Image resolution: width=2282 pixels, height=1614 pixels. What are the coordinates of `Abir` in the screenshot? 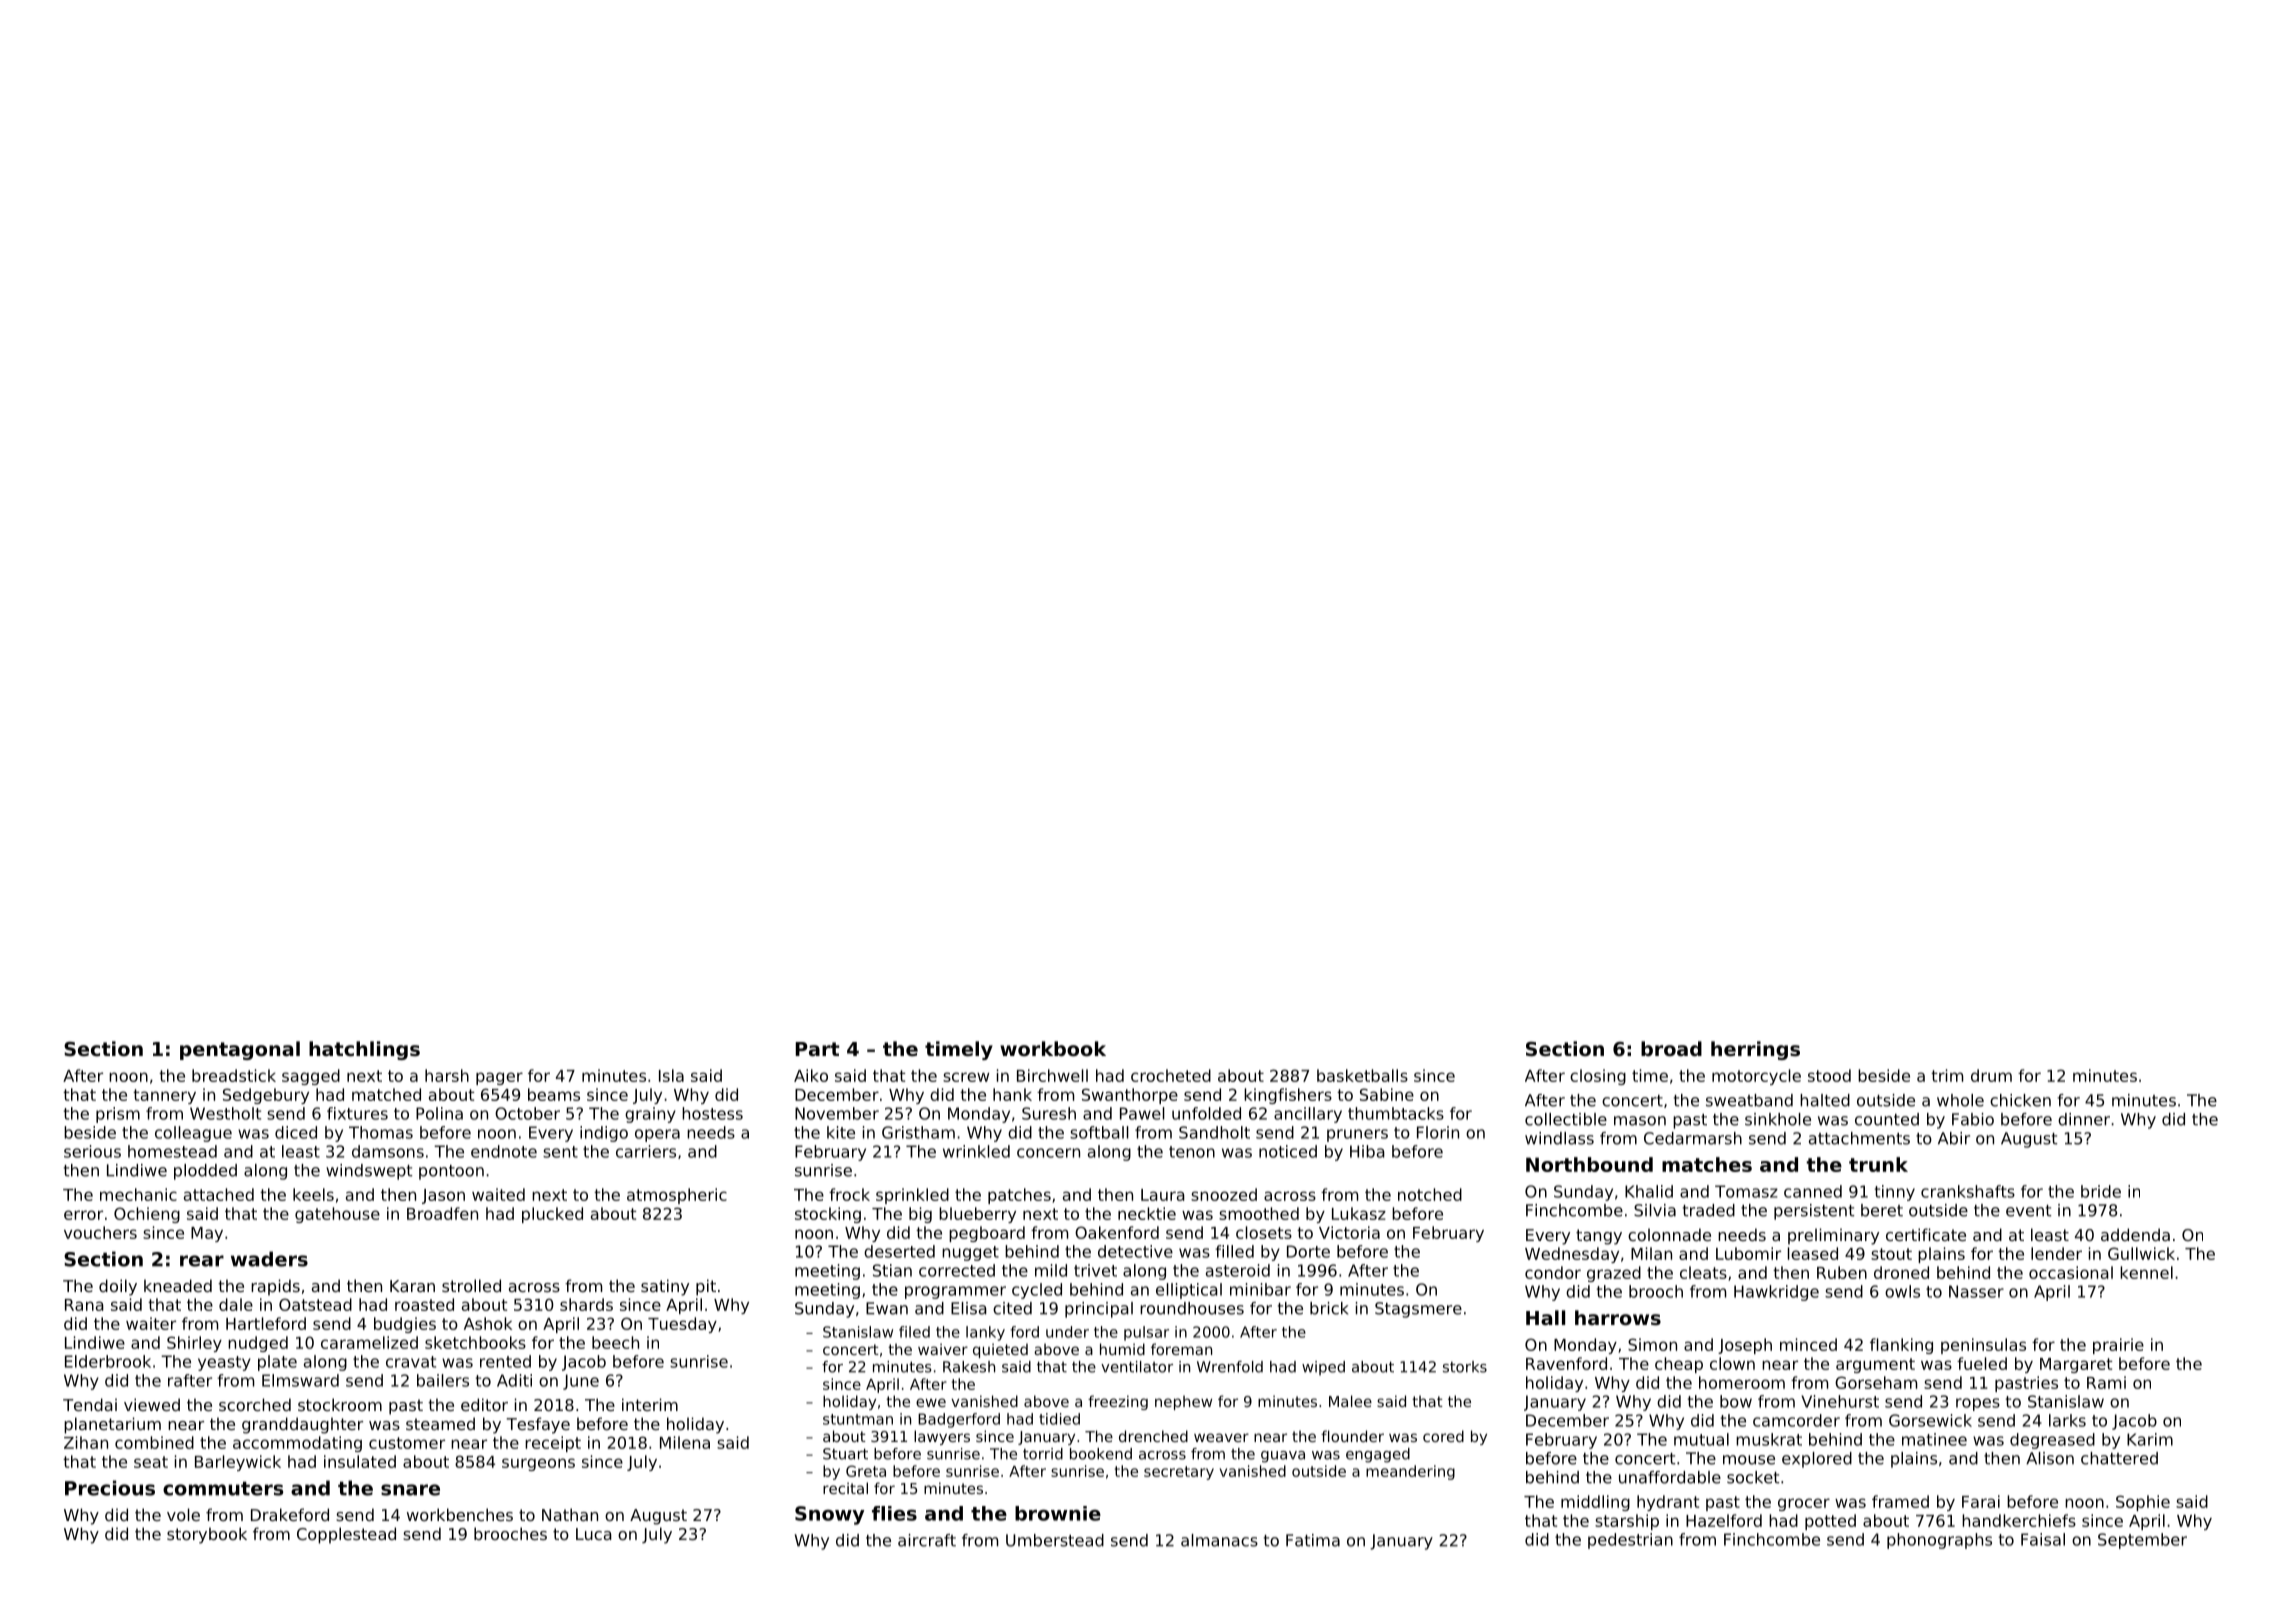 It's located at (1954, 1138).
